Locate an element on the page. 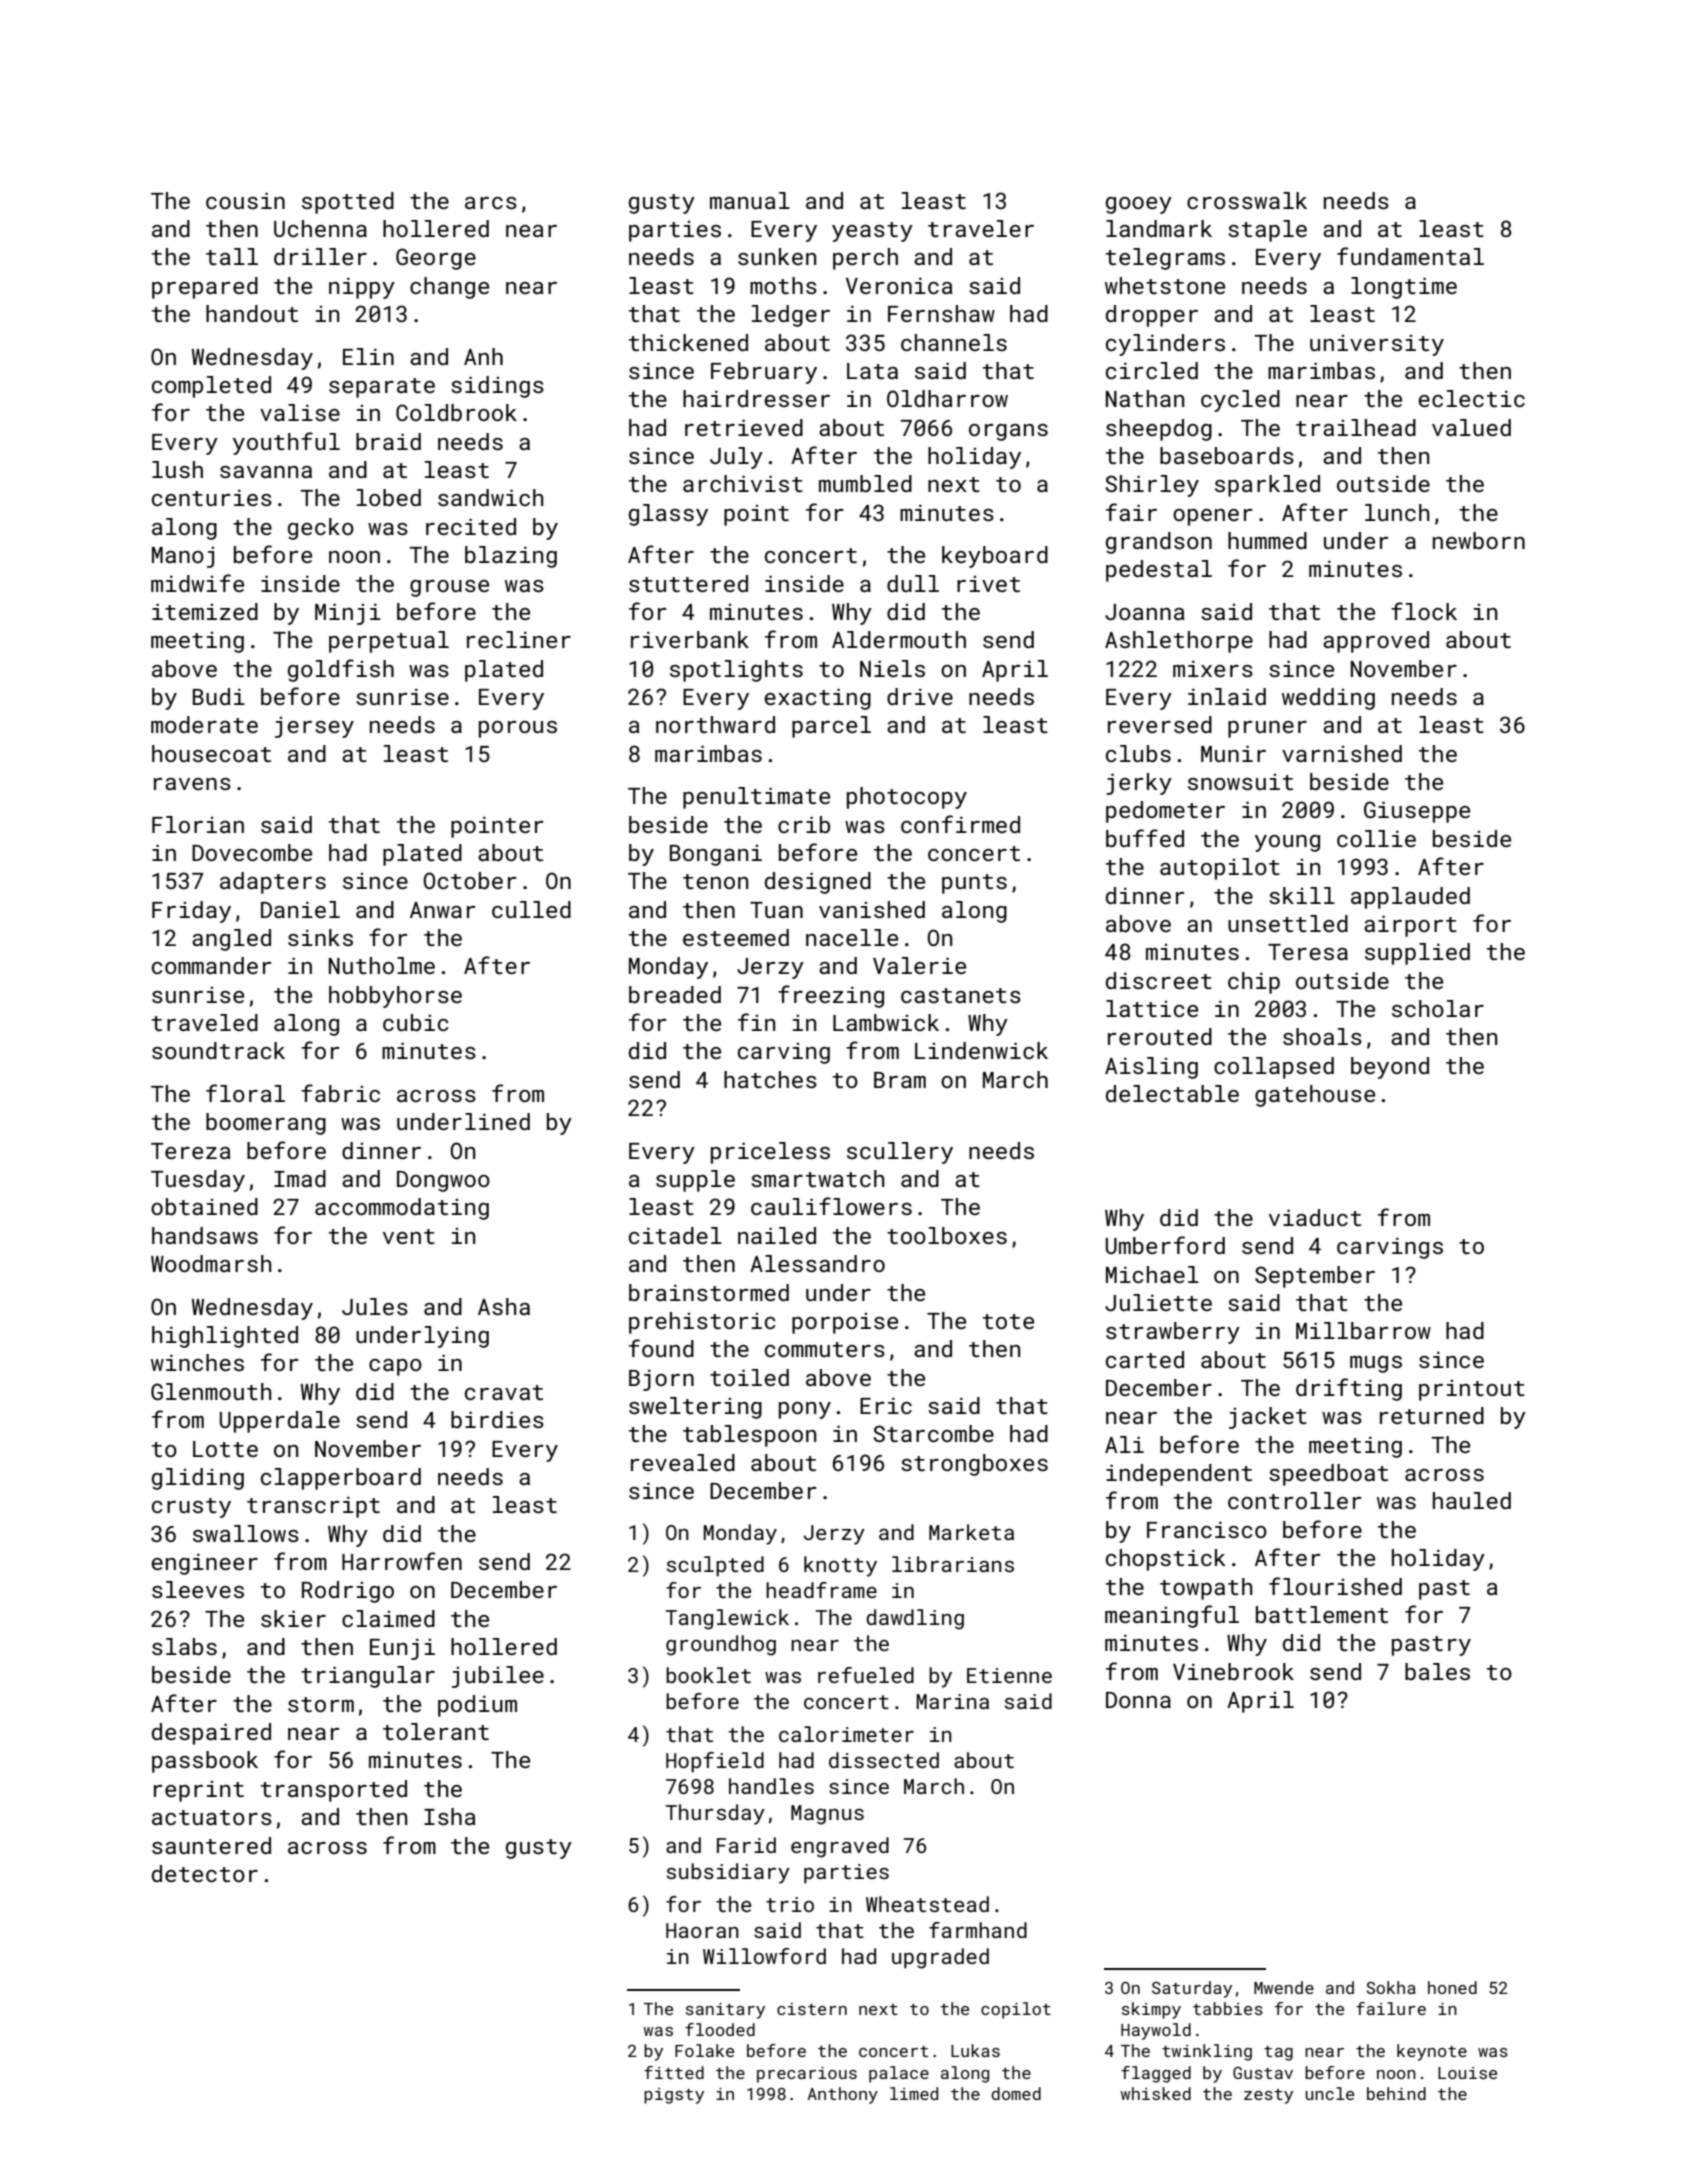  honed is located at coordinates (1452, 1987).
